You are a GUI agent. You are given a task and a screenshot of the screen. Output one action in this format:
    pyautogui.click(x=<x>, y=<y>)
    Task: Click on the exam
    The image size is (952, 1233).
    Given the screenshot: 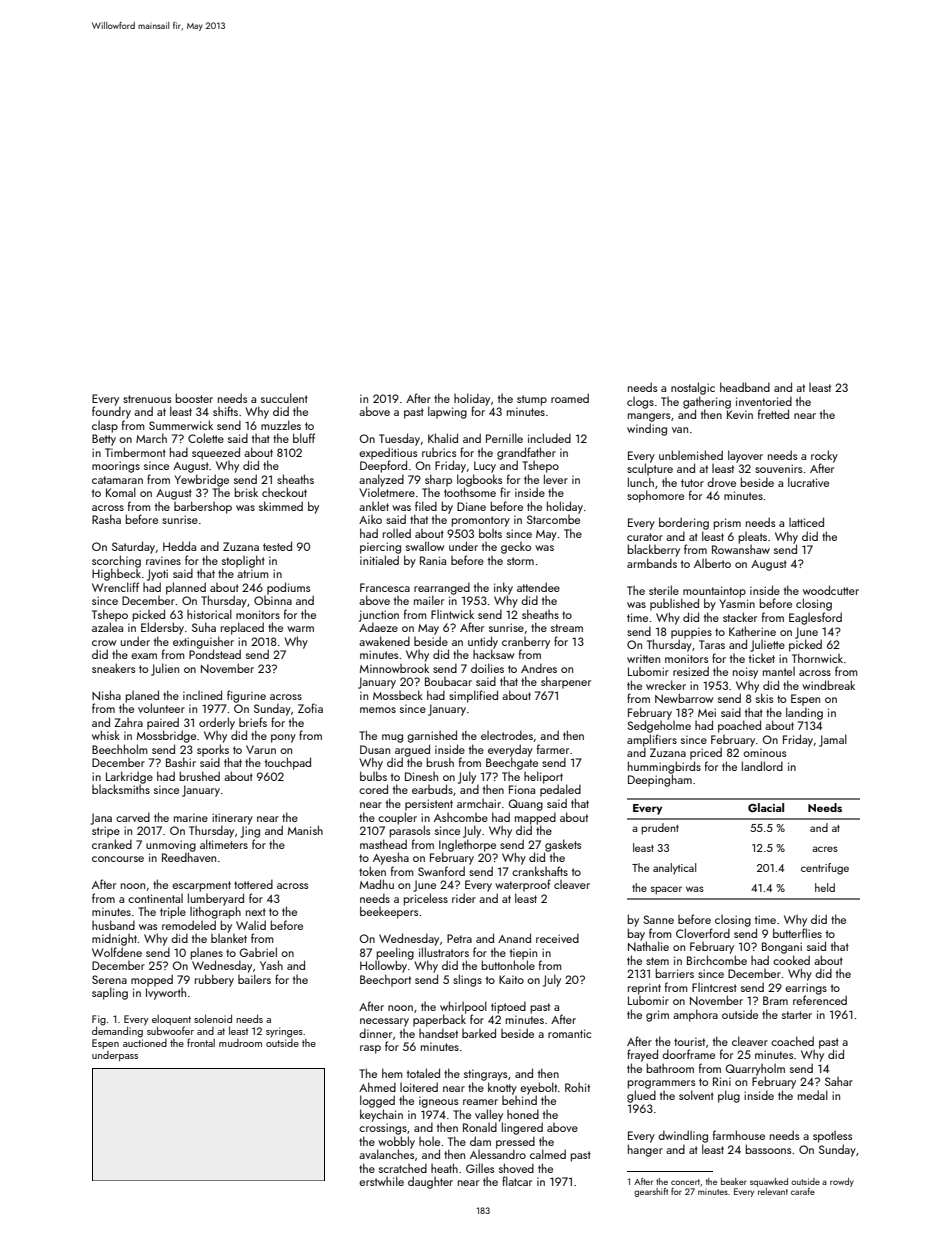 What is the action you would take?
    pyautogui.click(x=144, y=656)
